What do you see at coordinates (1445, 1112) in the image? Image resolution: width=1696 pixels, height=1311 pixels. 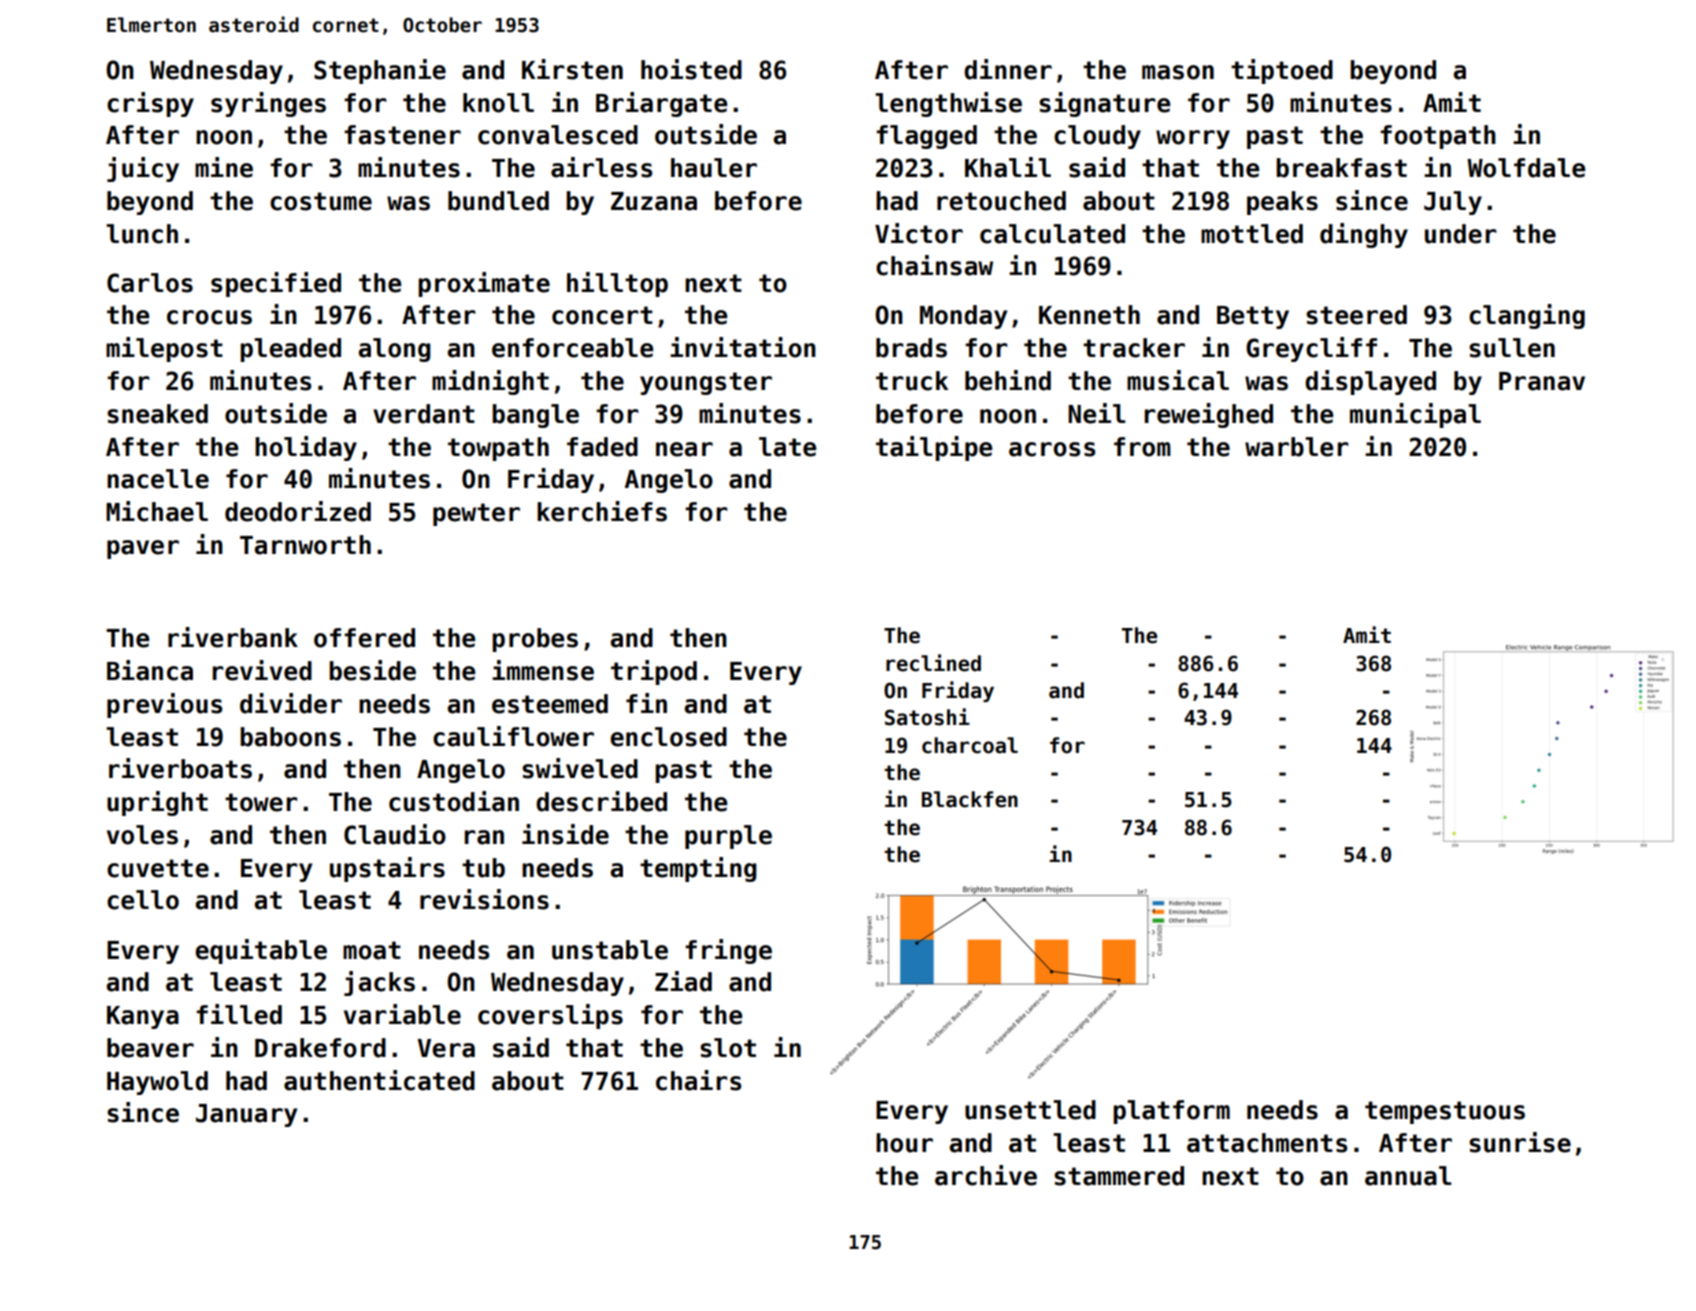 I see `tempestuous` at bounding box center [1445, 1112].
